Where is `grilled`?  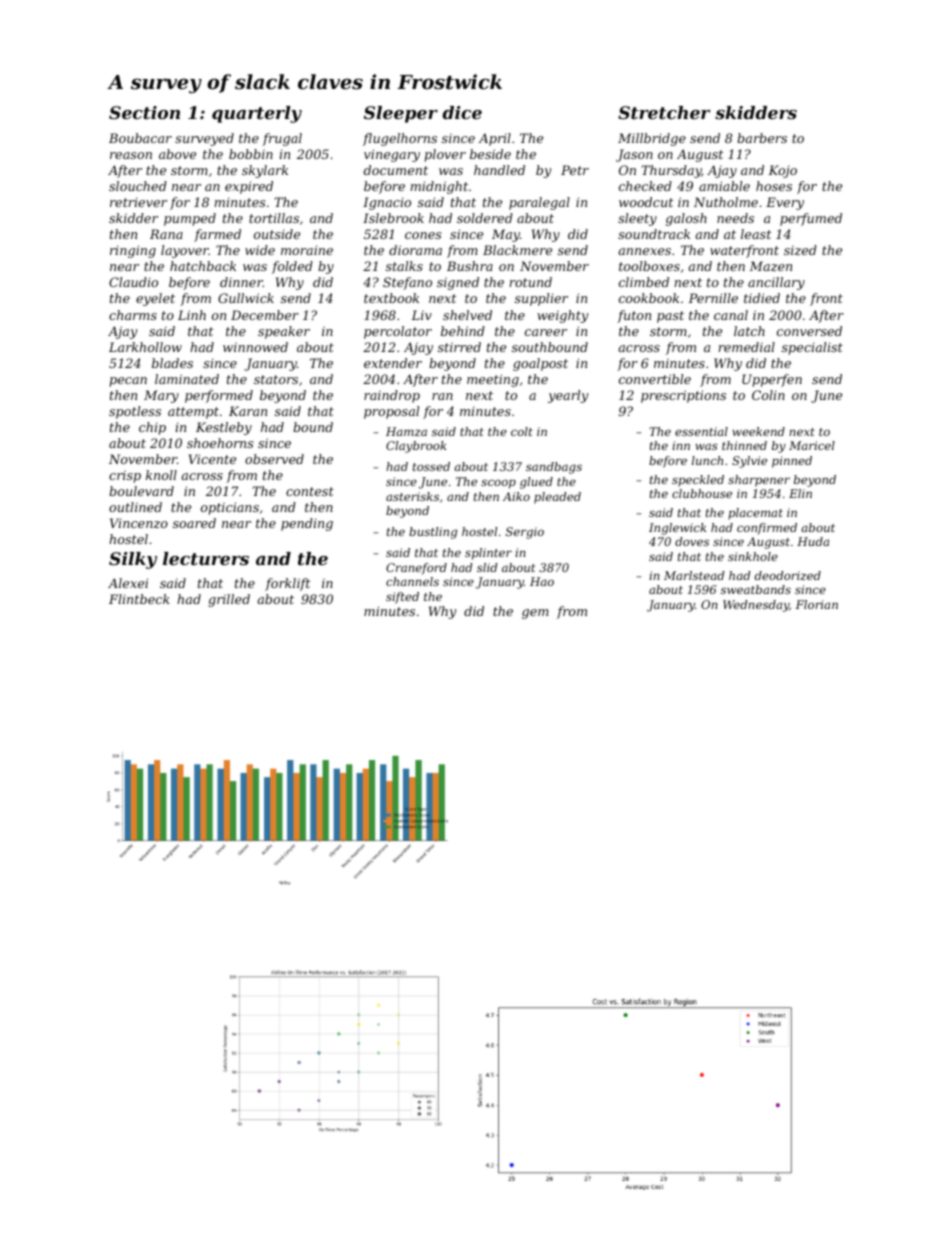 grilled is located at coordinates (229, 600).
